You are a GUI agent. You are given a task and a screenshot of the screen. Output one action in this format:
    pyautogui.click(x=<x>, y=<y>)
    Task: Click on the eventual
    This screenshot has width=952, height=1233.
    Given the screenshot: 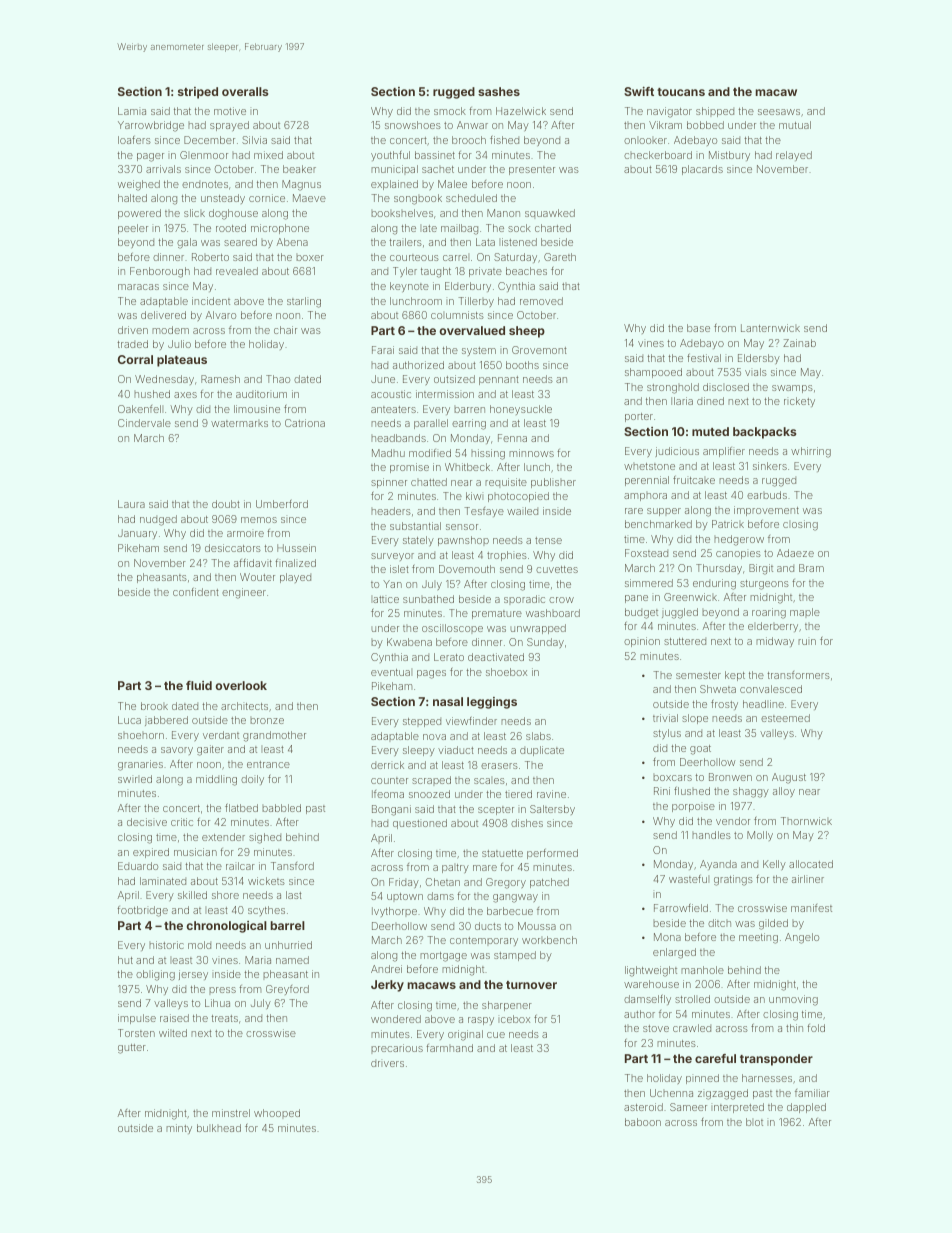 What is the action you would take?
    pyautogui.click(x=391, y=672)
